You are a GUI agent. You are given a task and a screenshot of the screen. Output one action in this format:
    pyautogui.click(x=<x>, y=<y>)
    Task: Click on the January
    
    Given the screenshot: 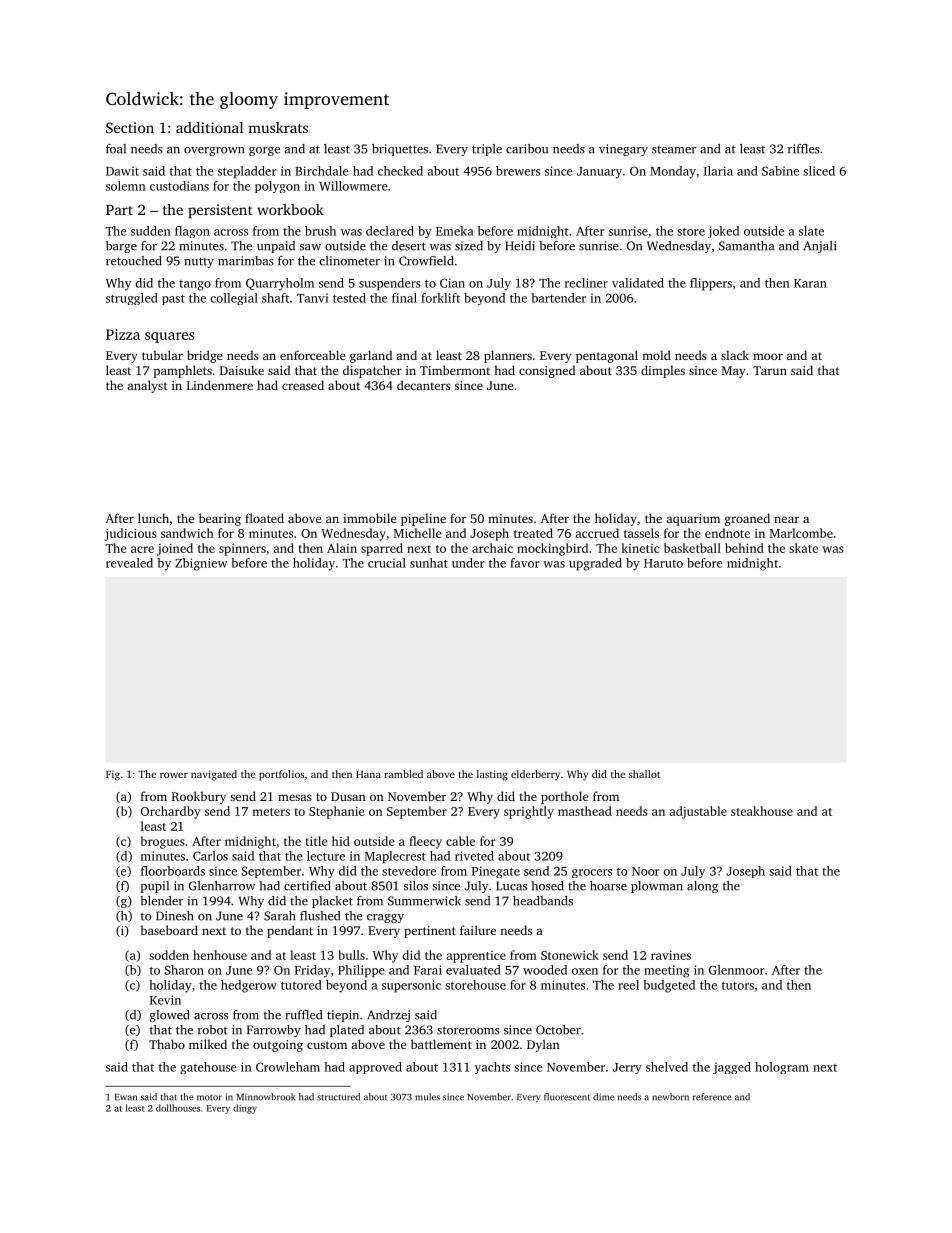 What is the action you would take?
    pyautogui.click(x=599, y=173)
